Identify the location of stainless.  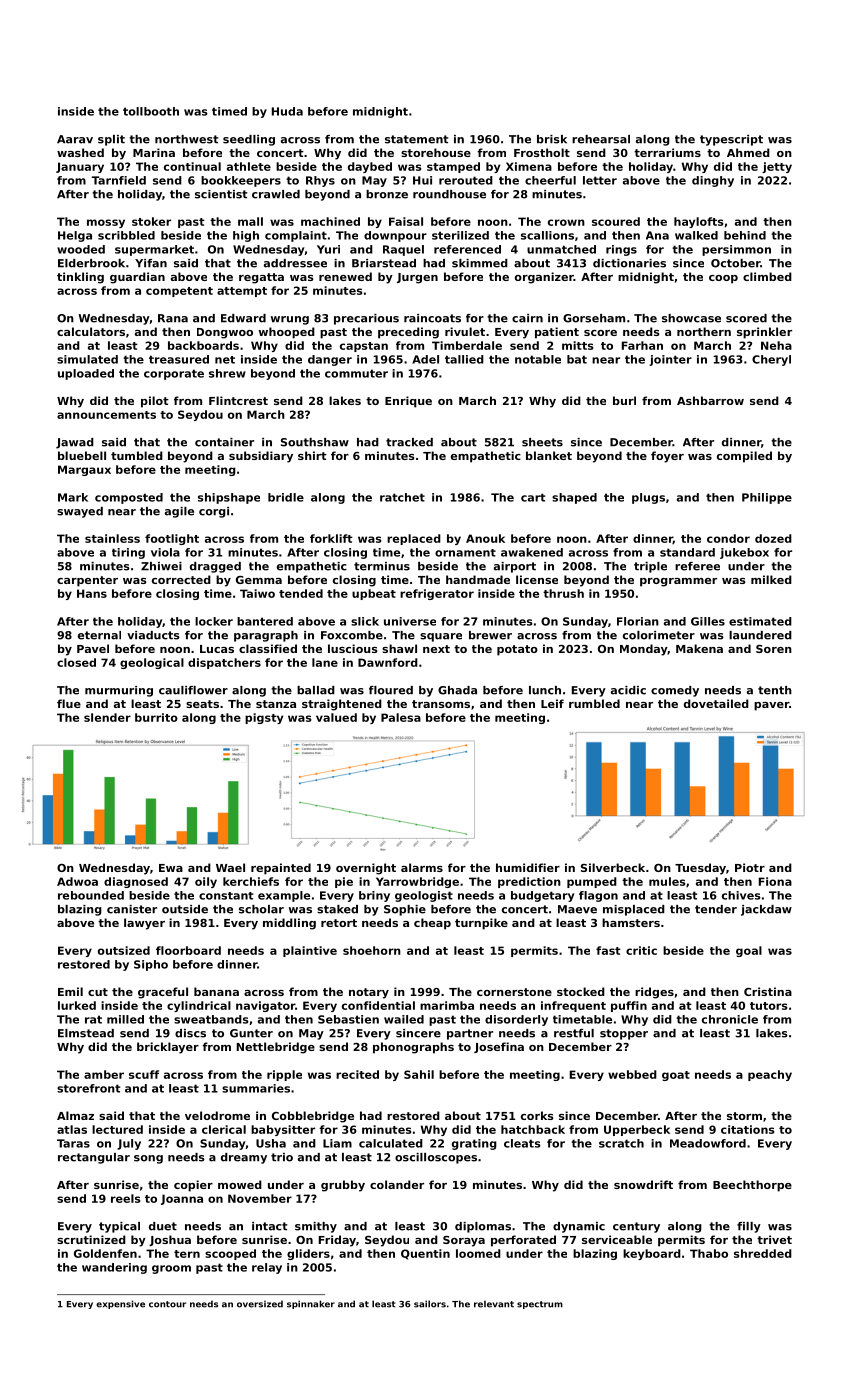
(112, 538).
